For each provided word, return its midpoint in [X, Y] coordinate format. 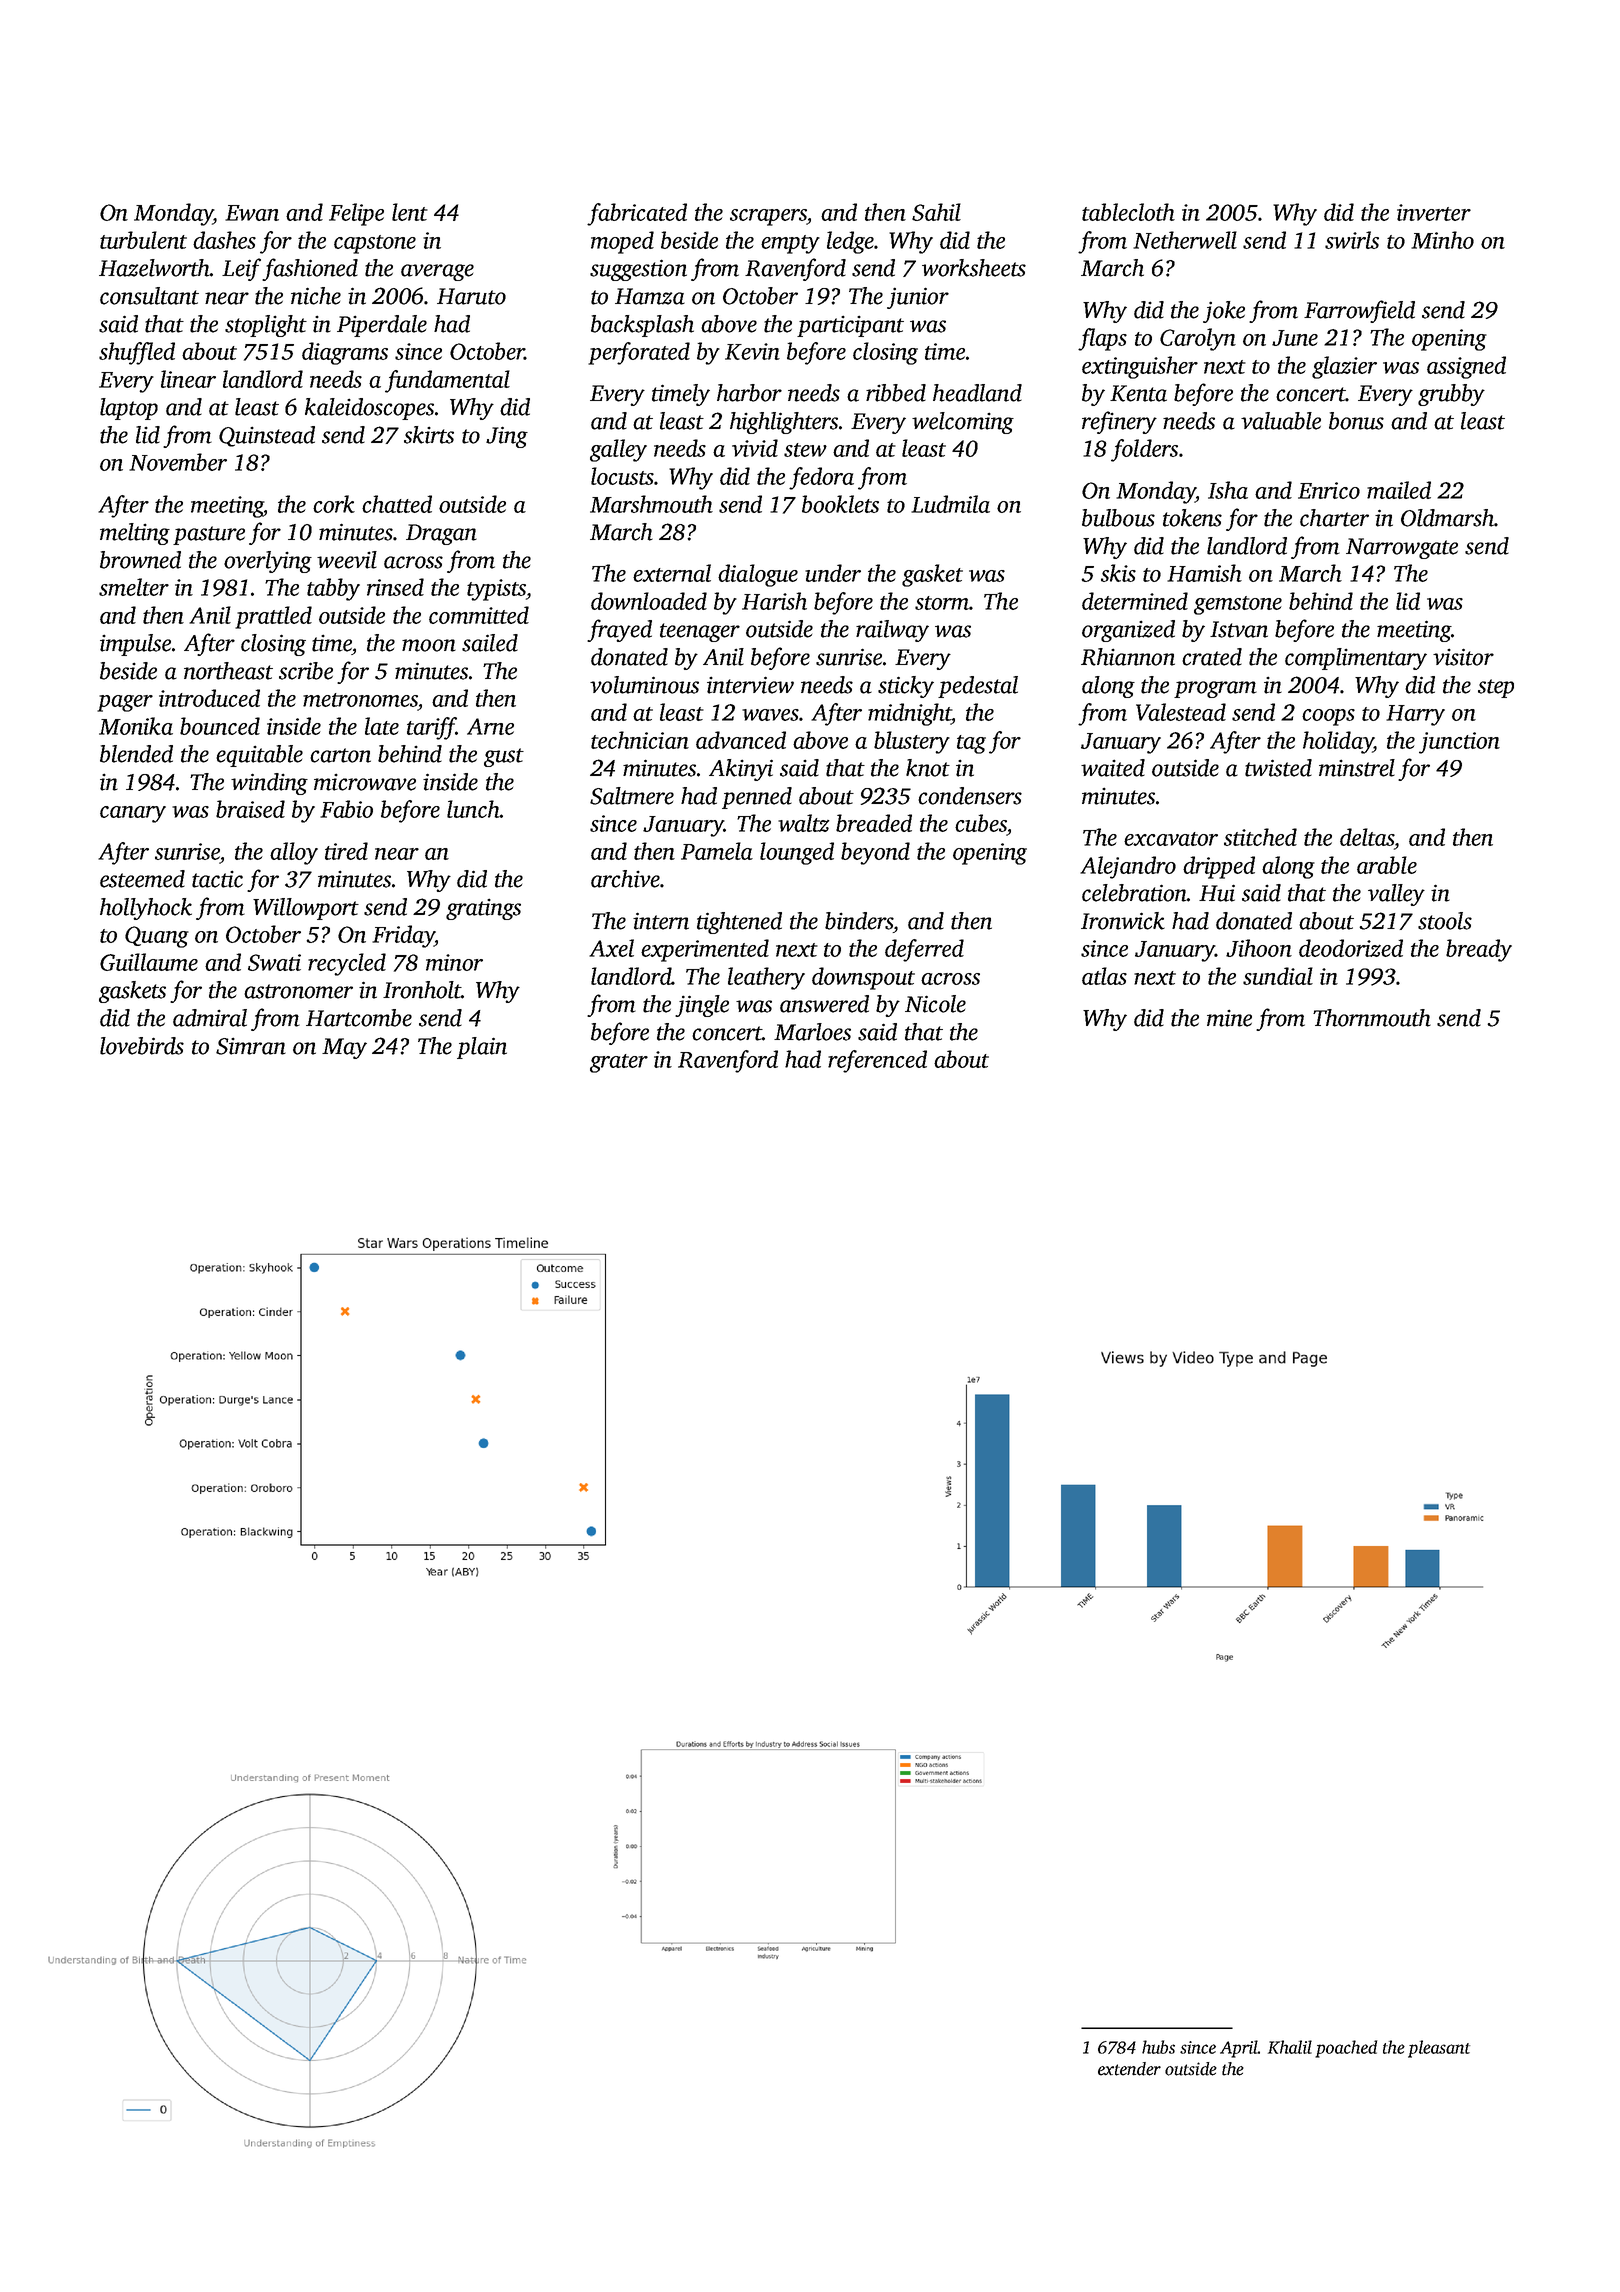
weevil [347, 560]
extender [1129, 2069]
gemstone [1238, 605]
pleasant [1439, 2049]
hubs [1158, 2047]
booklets [840, 504]
